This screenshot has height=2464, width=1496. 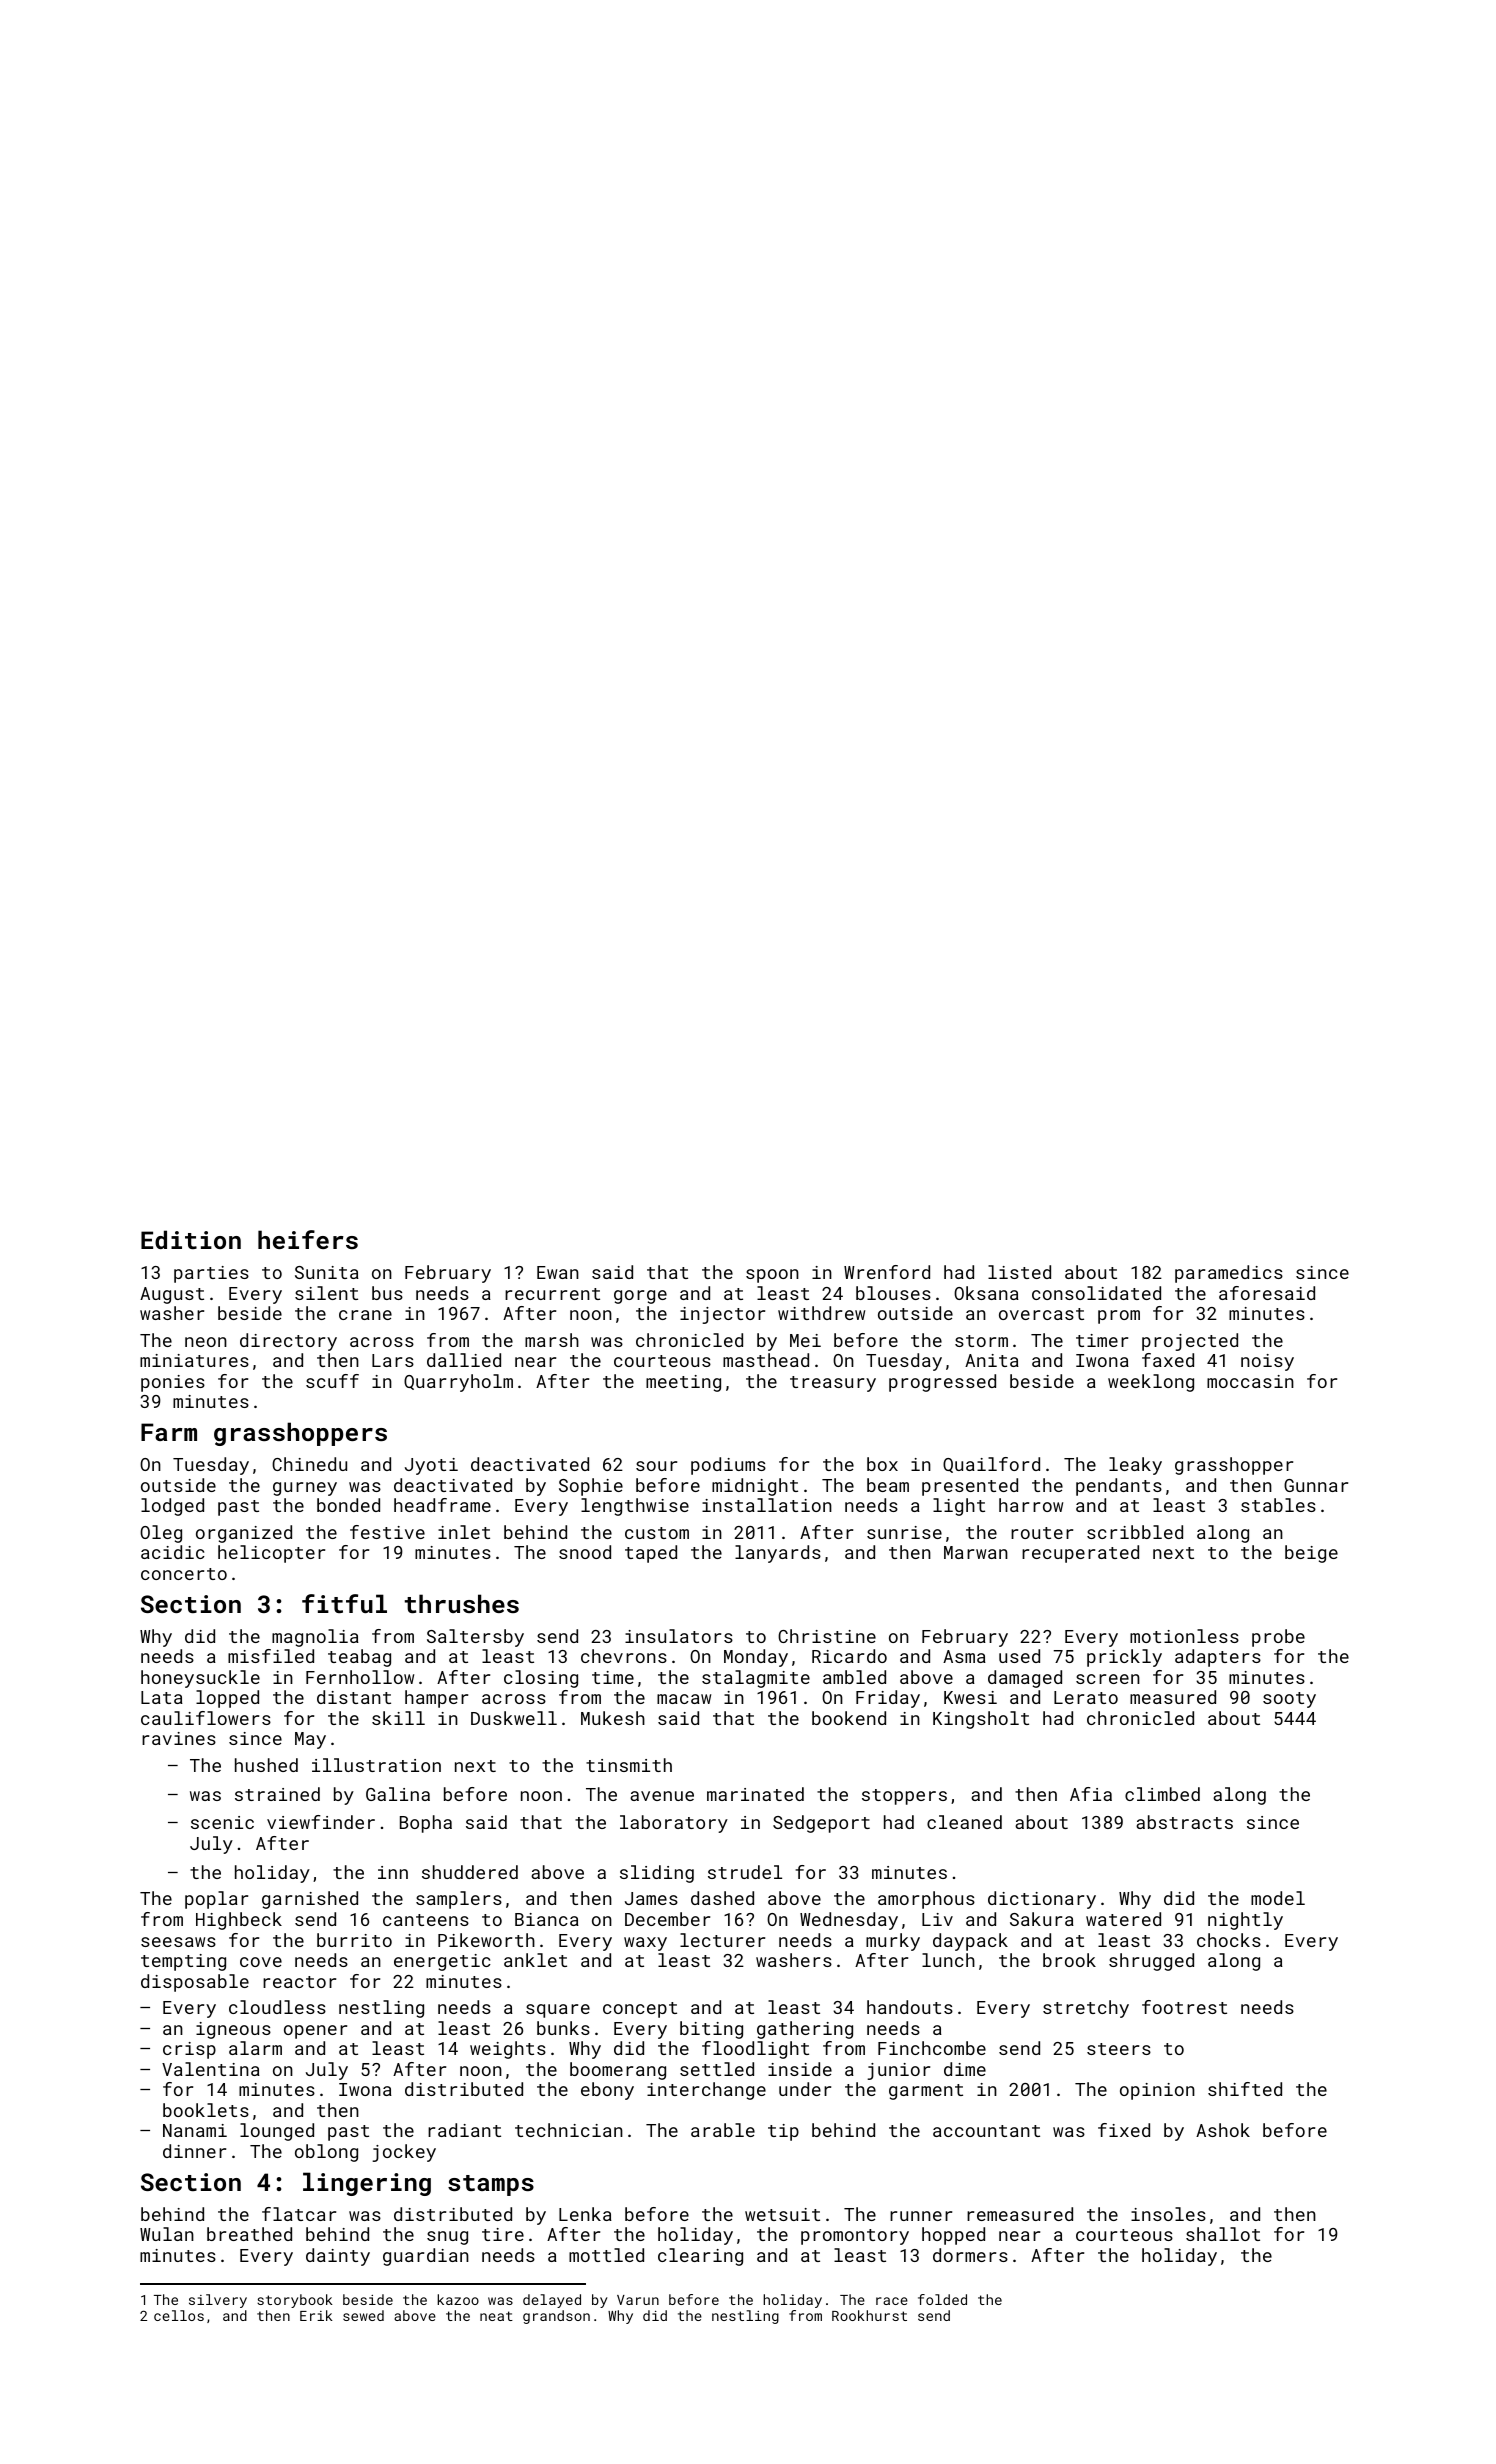 I want to click on shuddered, so click(x=470, y=1872).
